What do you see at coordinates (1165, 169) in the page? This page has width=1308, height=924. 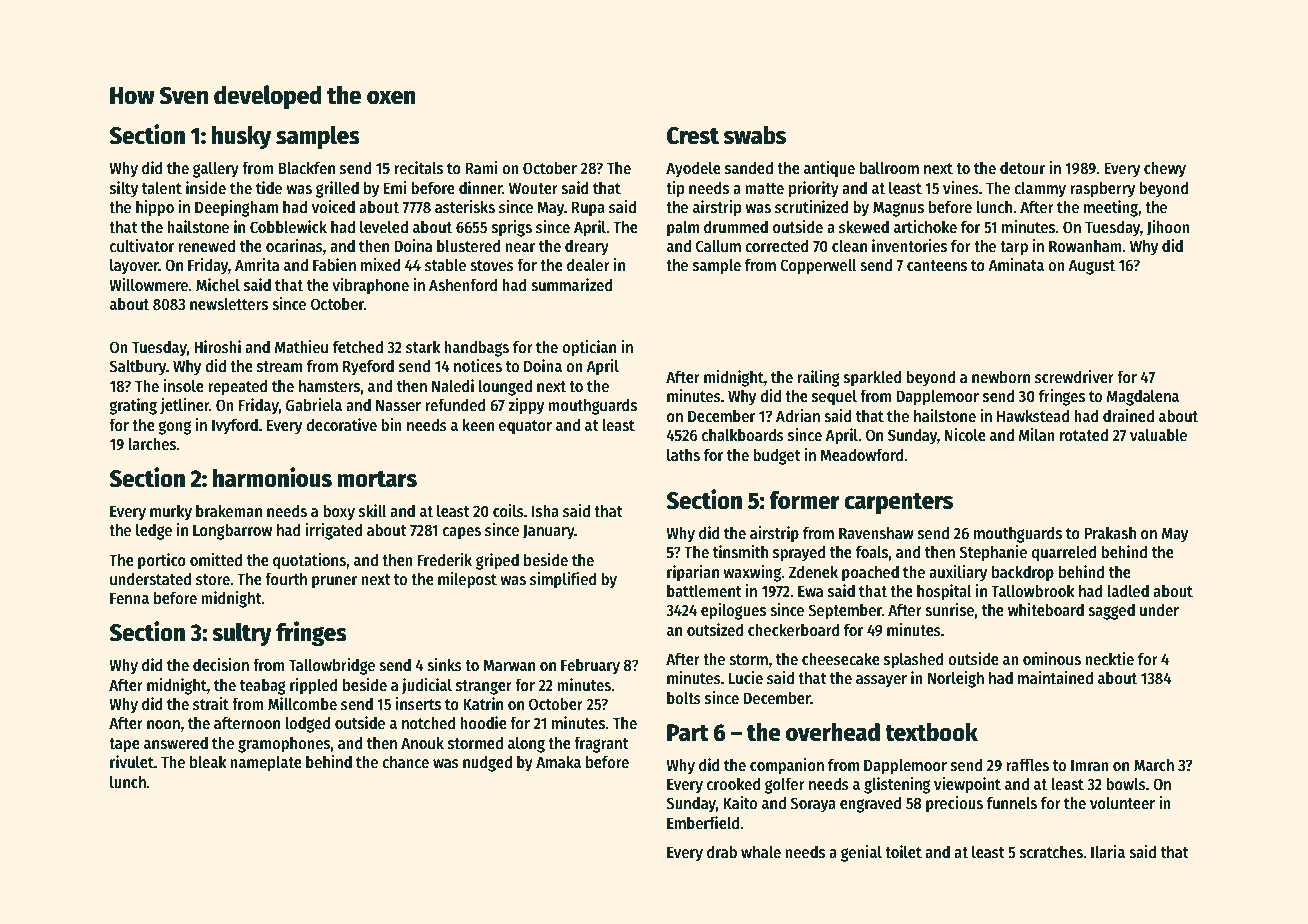 I see `chewy` at bounding box center [1165, 169].
